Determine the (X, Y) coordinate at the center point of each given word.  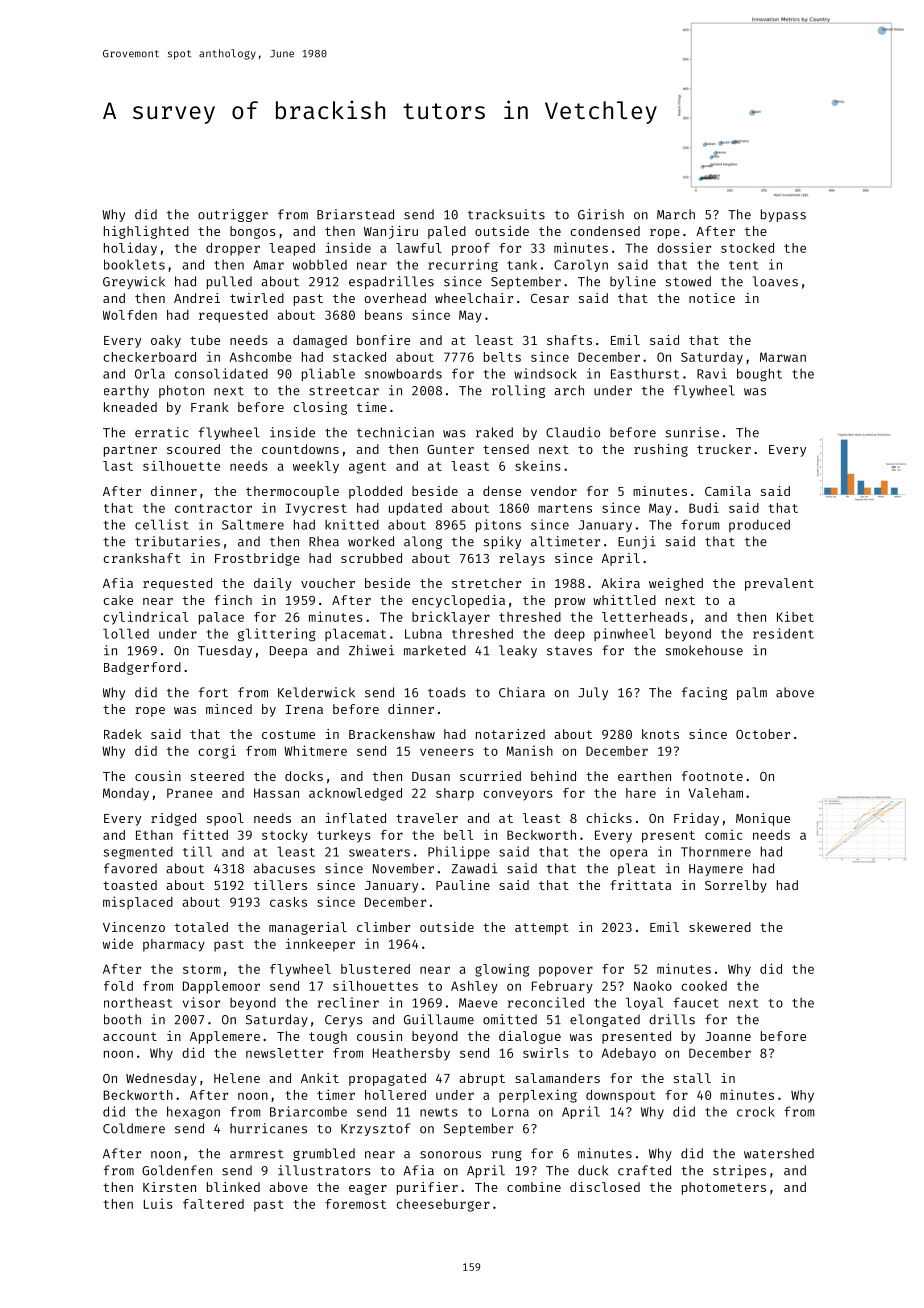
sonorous (450, 1155)
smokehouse (704, 650)
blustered (375, 969)
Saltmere (253, 524)
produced (759, 525)
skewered (720, 927)
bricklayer (451, 618)
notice (712, 298)
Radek (123, 734)
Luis (158, 1204)
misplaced (138, 903)
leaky (518, 651)
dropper (233, 249)
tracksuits (506, 214)
